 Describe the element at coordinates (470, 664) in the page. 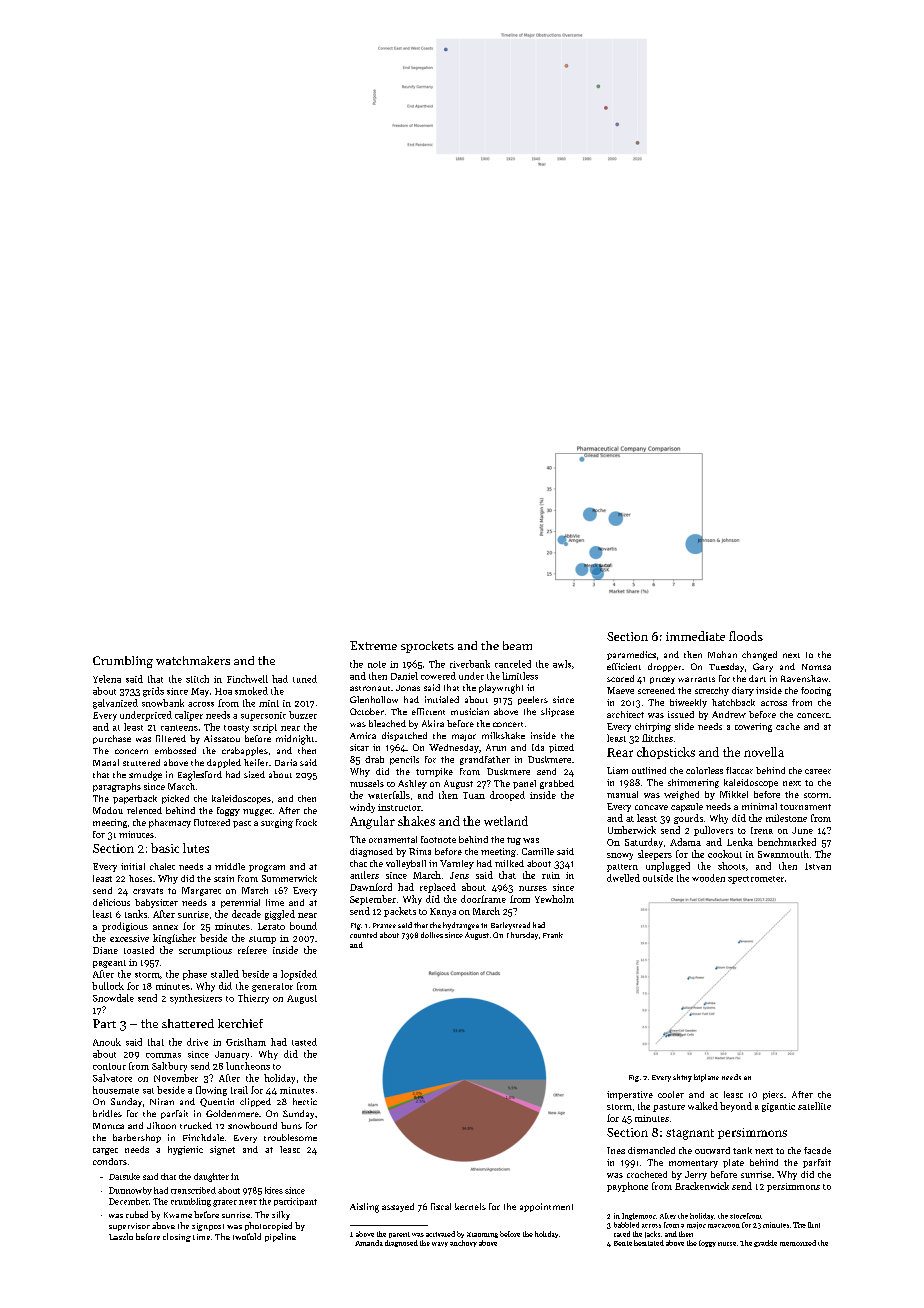

I see `riverbank` at that location.
